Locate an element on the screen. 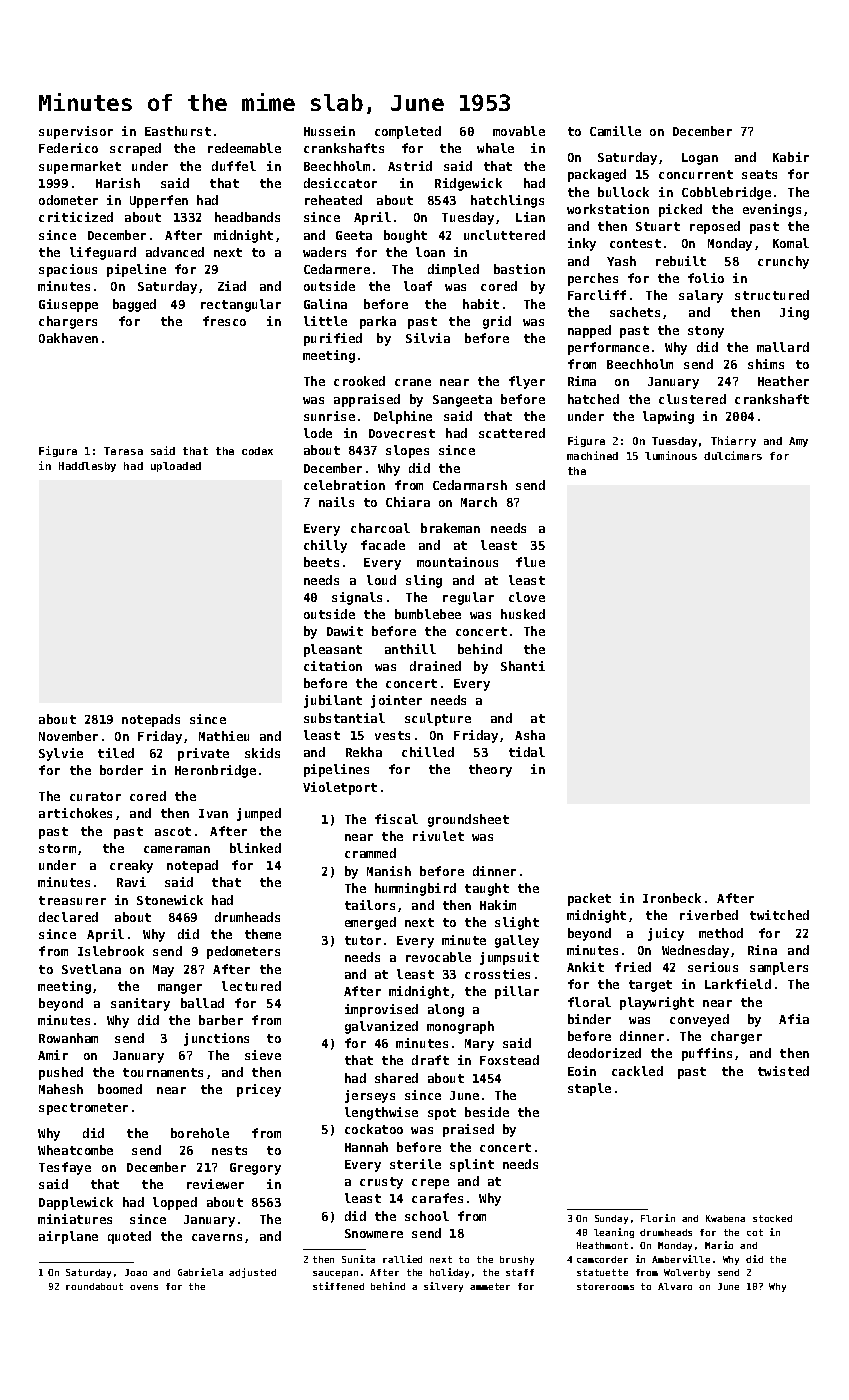 The width and height of the screenshot is (849, 1400). Kwabena is located at coordinates (725, 1218).
